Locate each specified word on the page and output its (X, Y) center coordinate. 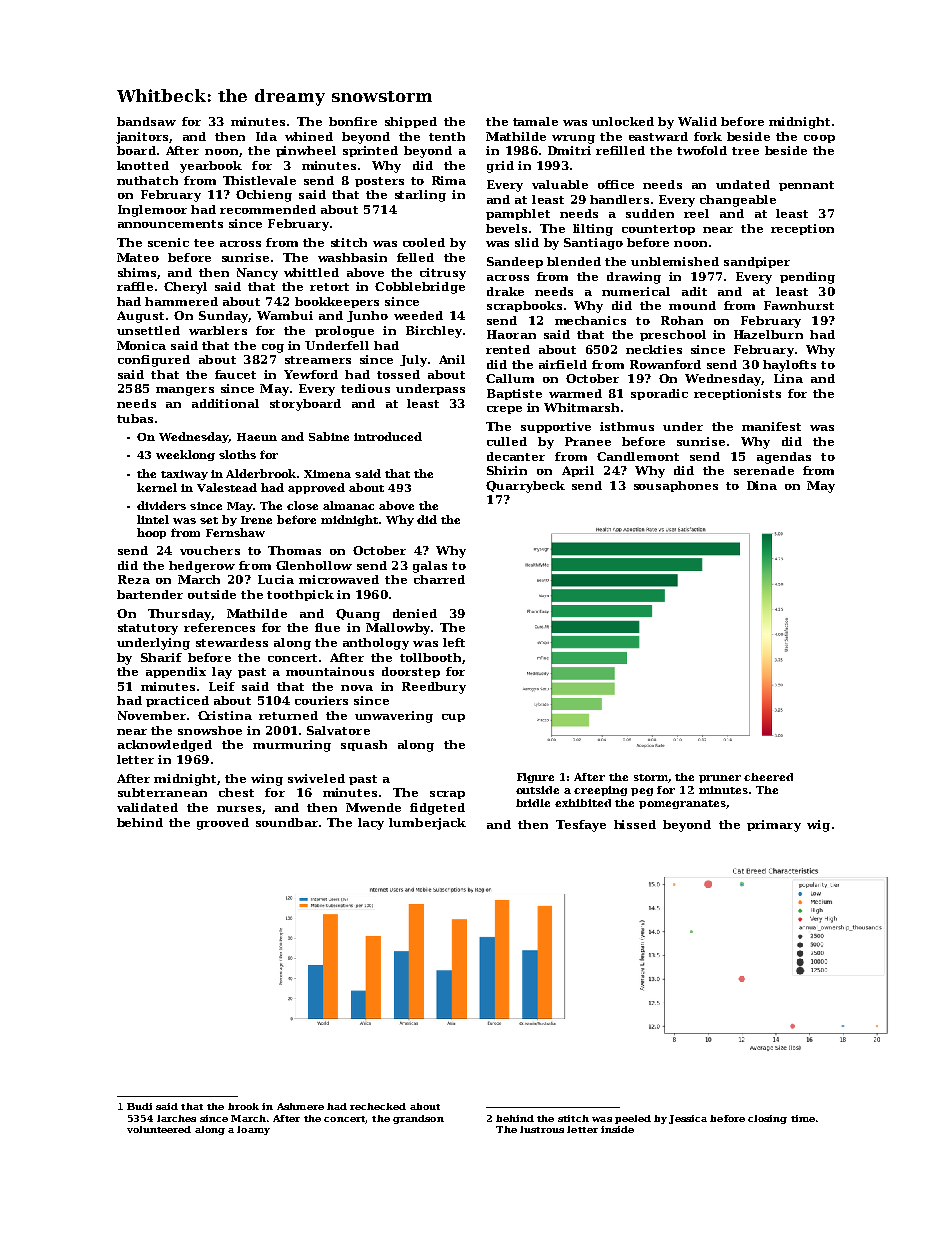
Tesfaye (581, 826)
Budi (139, 1106)
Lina (788, 378)
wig (818, 826)
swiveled (316, 778)
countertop (658, 230)
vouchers (210, 550)
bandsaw (146, 121)
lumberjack (427, 824)
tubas (135, 418)
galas (430, 567)
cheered (768, 777)
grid (500, 167)
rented (508, 349)
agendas (784, 458)
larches (176, 1118)
